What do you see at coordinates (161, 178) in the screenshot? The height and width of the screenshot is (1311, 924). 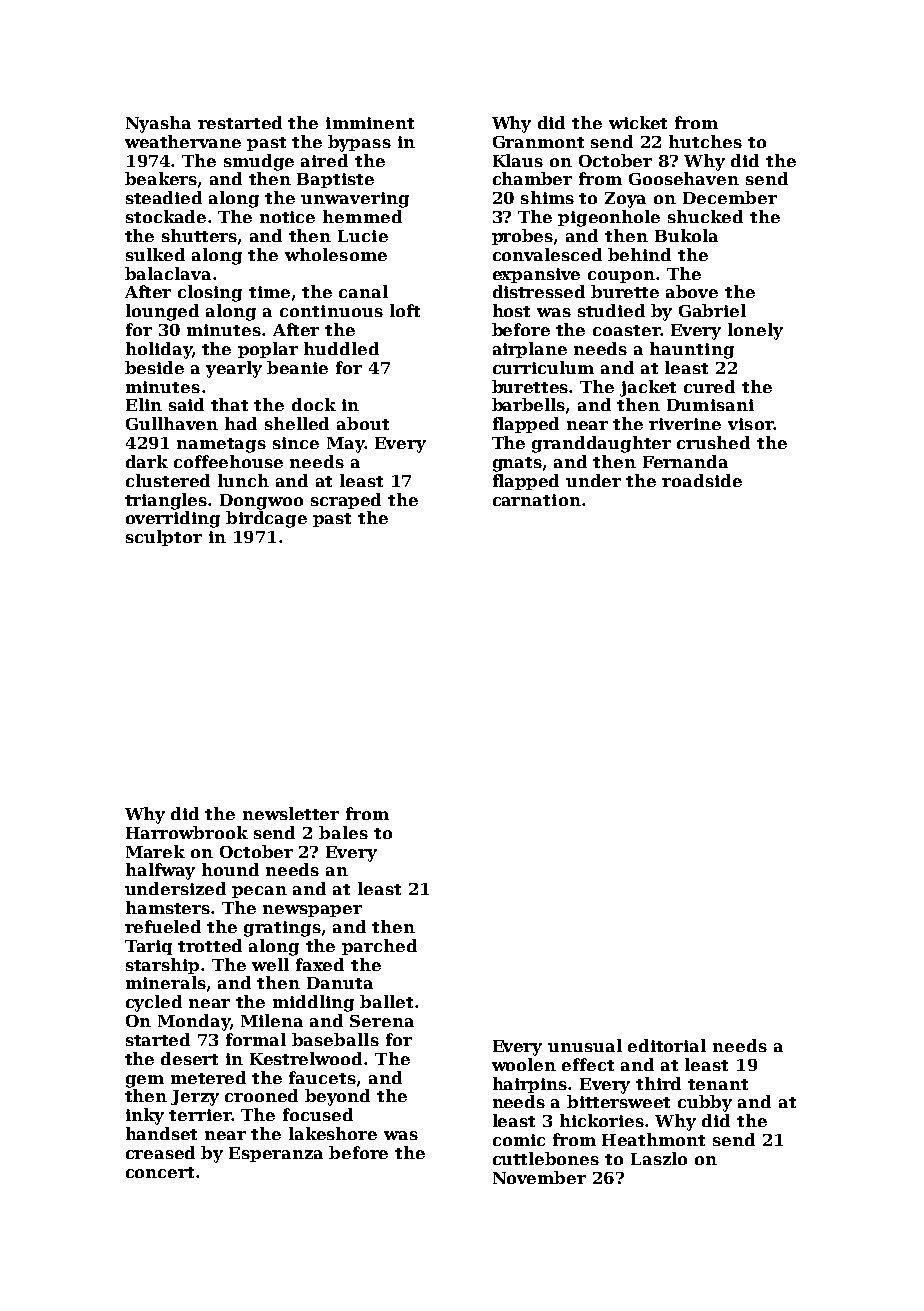 I see `beakers` at bounding box center [161, 178].
